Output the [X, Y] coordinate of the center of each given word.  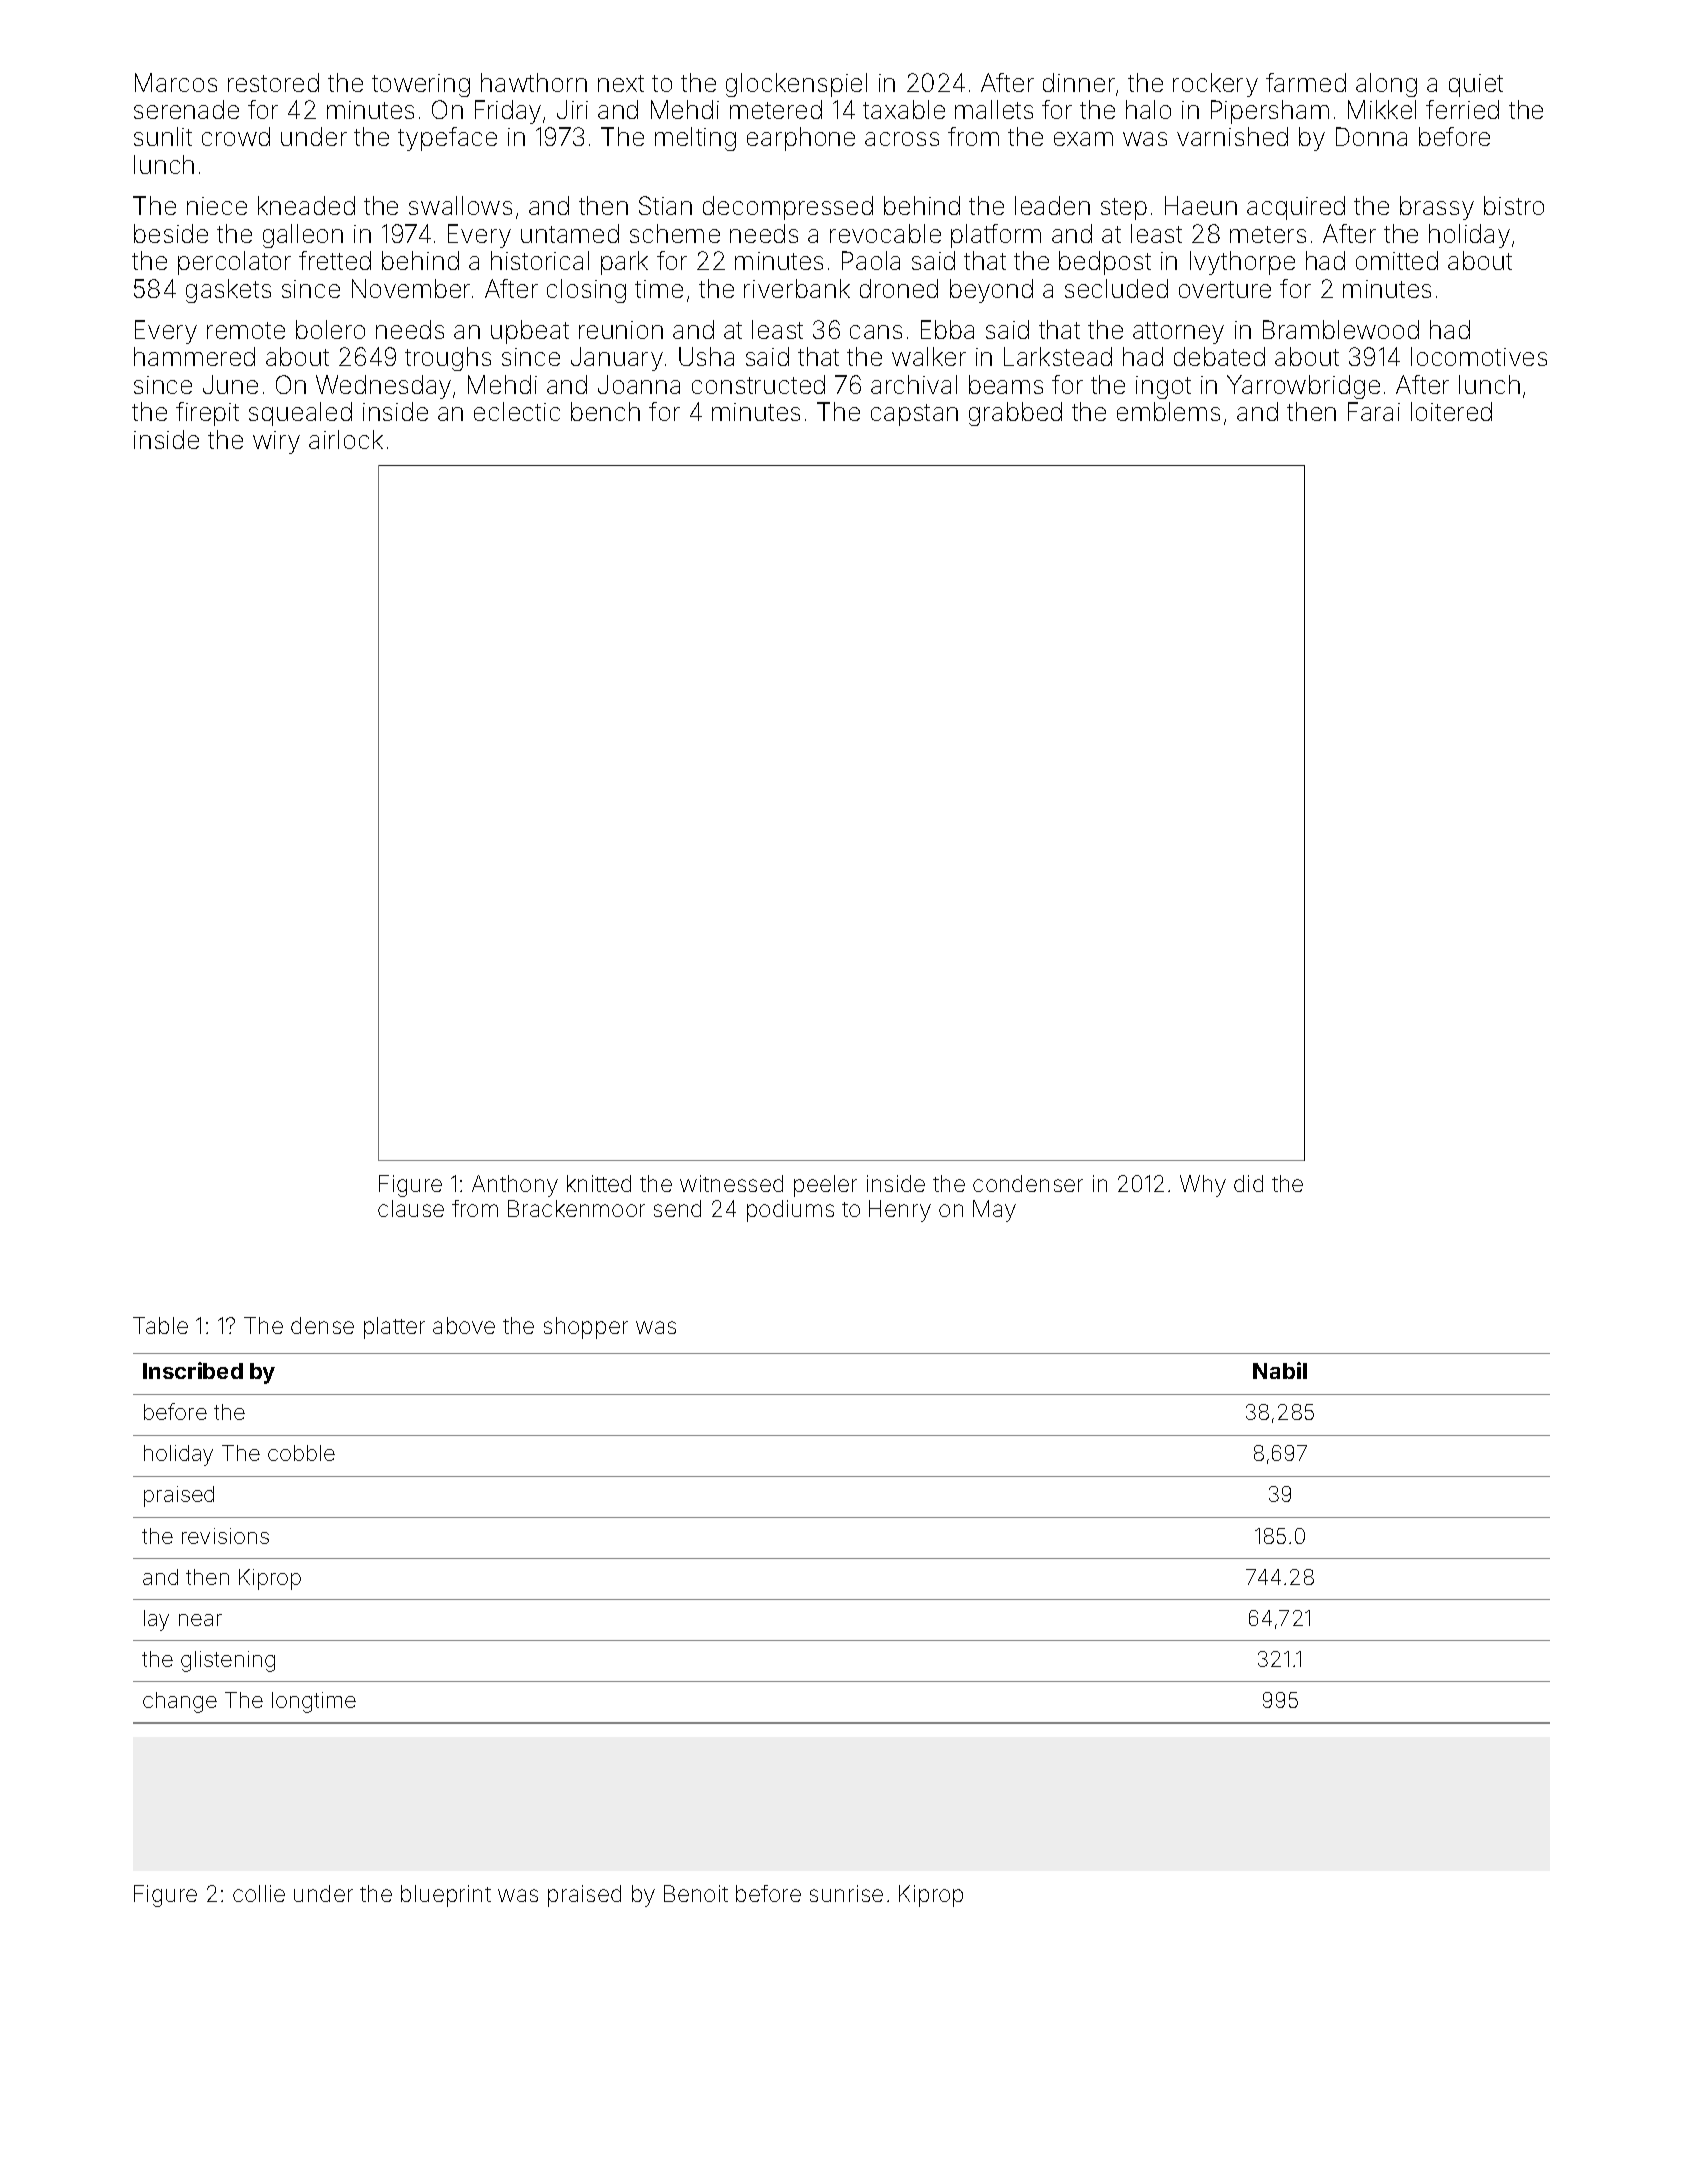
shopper [586, 1328]
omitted [1397, 260]
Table [160, 1325]
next [621, 83]
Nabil [1280, 1370]
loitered [1451, 411]
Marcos [176, 82]
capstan [914, 415]
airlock [346, 439]
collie [259, 1893]
